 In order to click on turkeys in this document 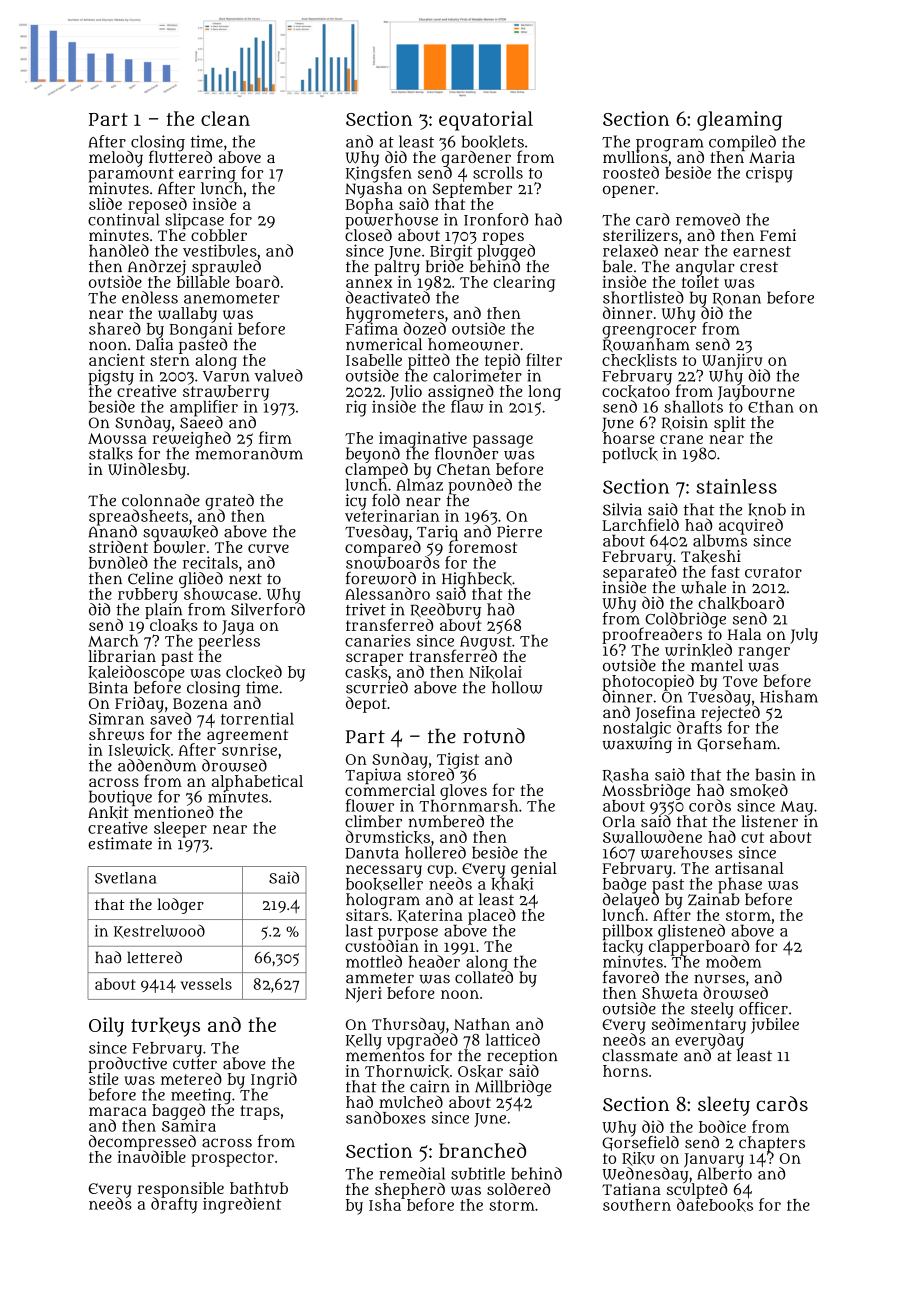, I will do `click(165, 1027)`.
